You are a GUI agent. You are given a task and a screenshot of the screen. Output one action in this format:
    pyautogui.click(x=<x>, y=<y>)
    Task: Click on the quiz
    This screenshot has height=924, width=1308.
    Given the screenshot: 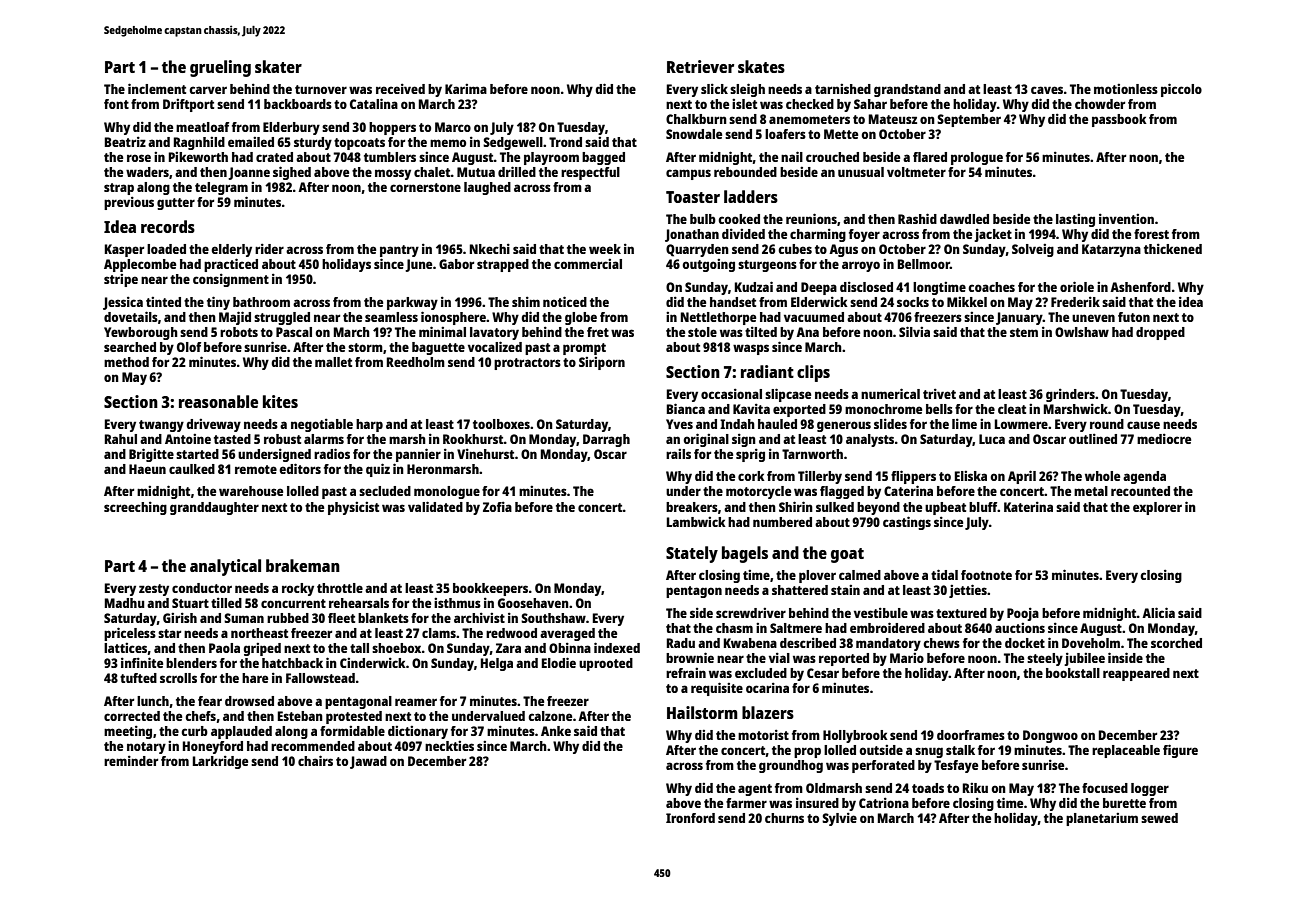 What is the action you would take?
    pyautogui.click(x=378, y=470)
